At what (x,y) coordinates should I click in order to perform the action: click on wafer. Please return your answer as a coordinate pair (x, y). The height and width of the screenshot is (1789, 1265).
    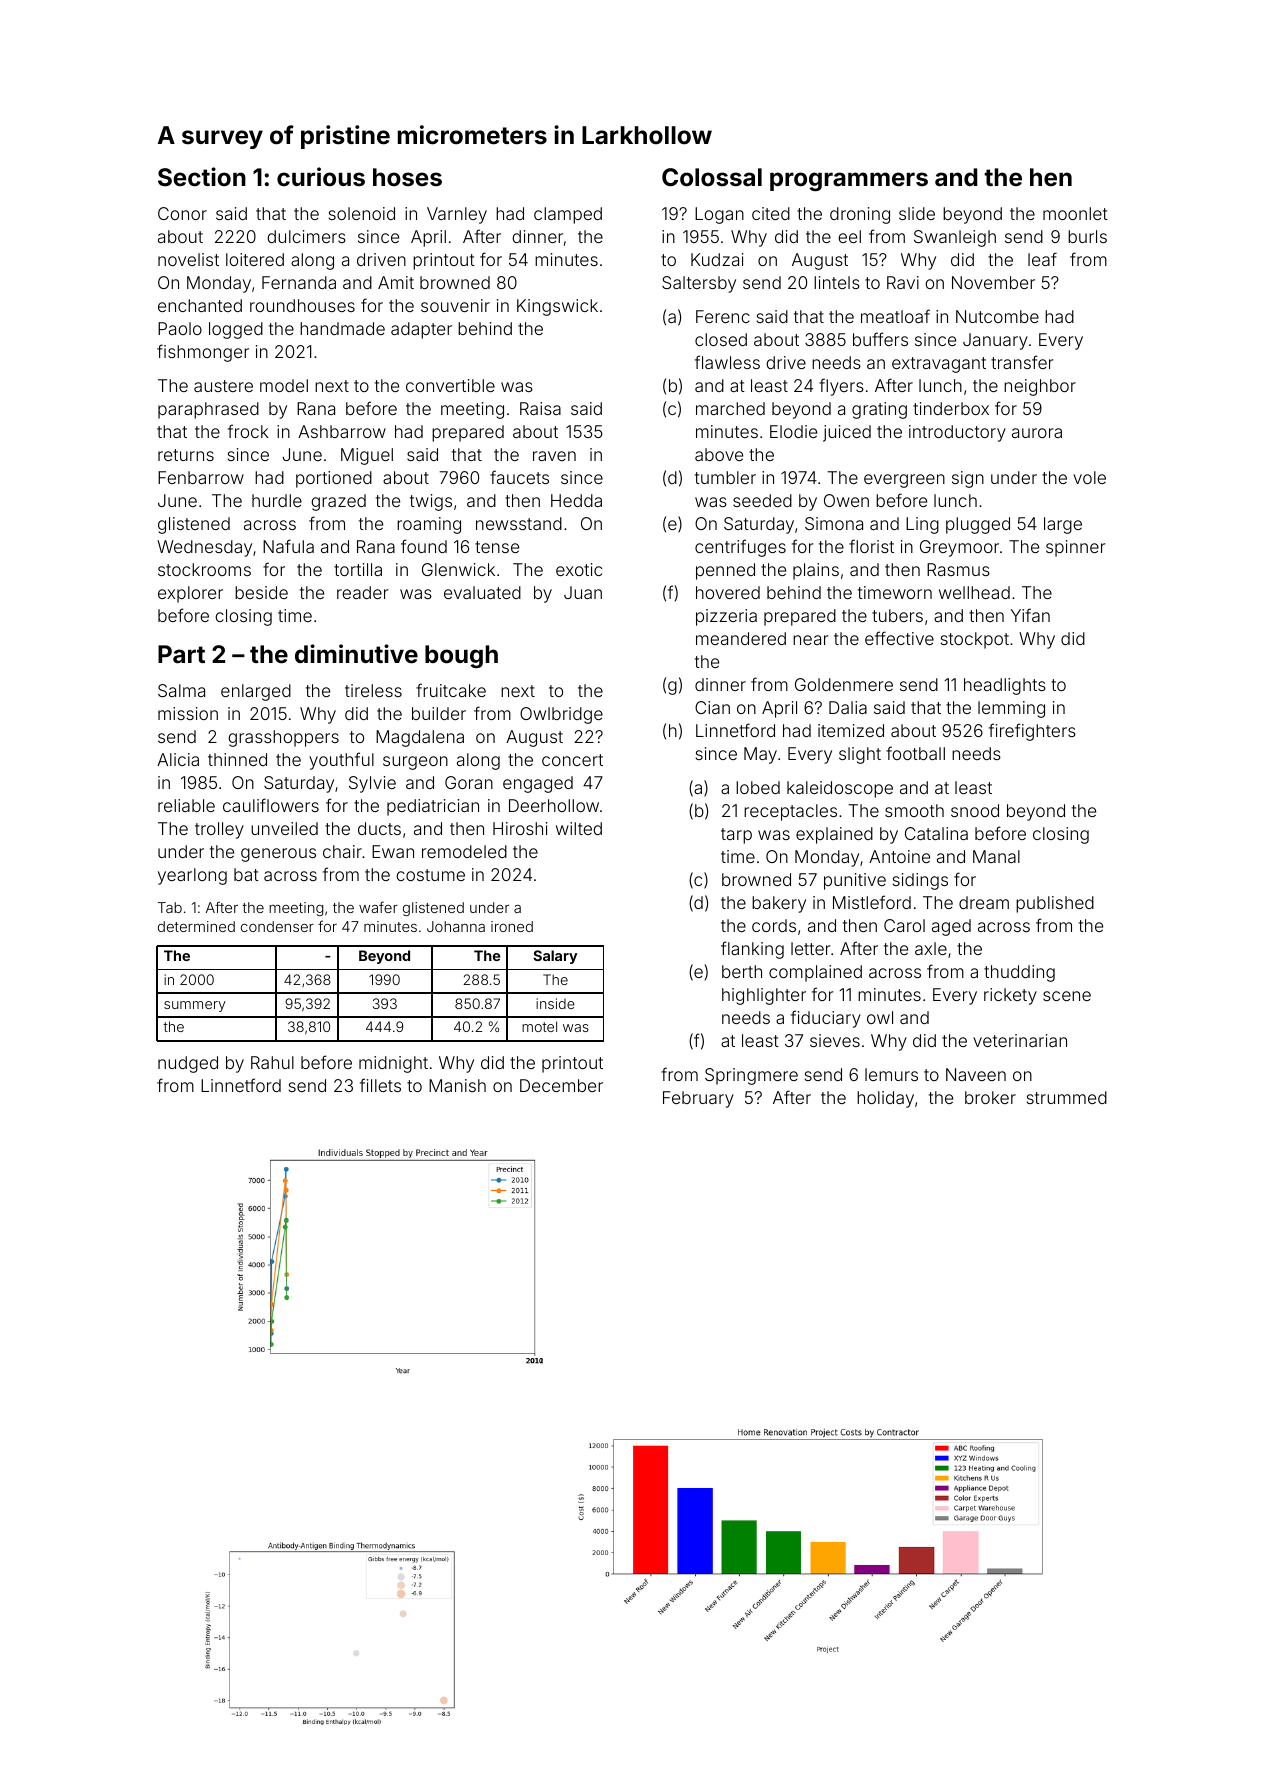
    Looking at the image, I should click on (378, 907).
